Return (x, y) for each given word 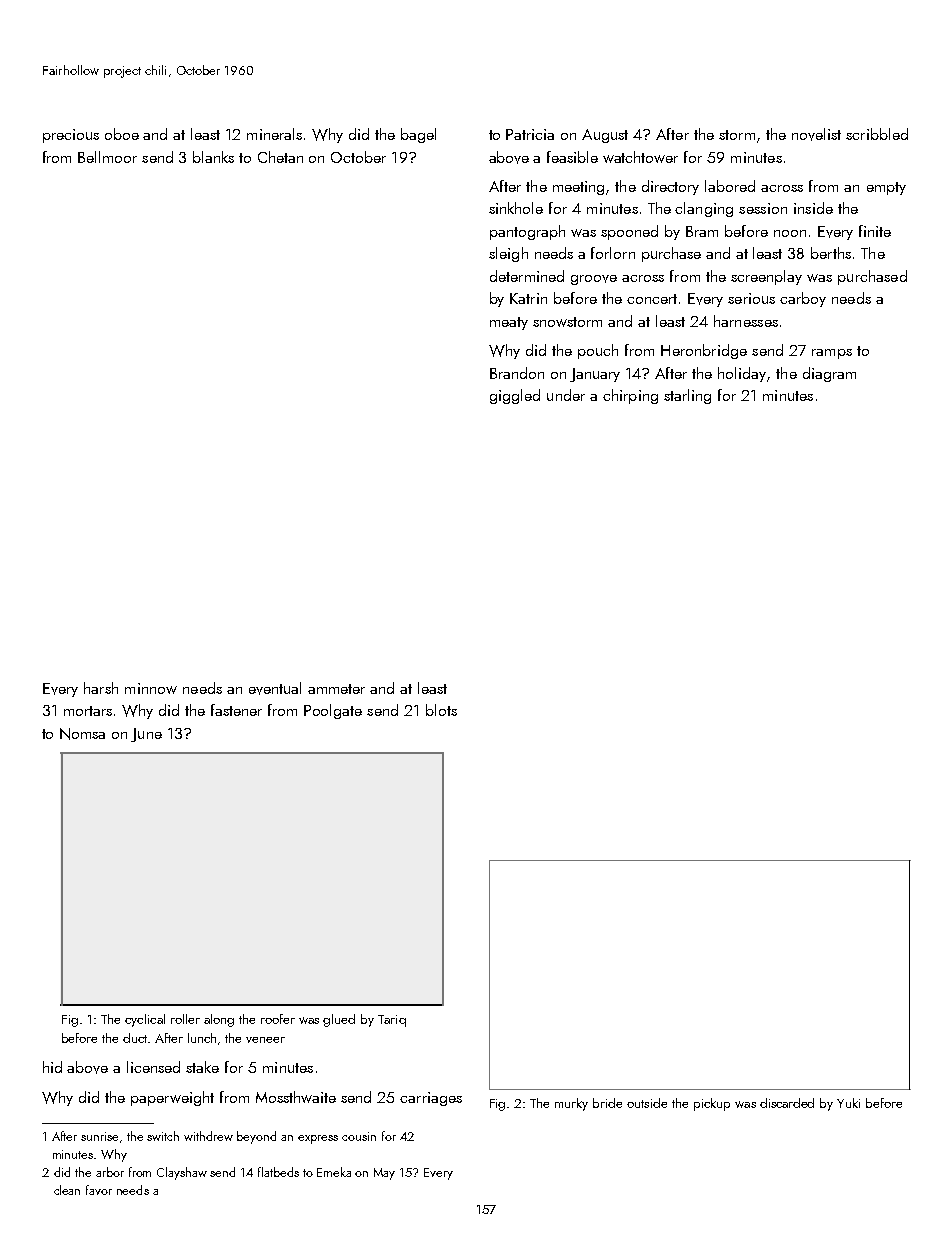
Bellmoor (107, 157)
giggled (515, 396)
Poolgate (333, 711)
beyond (256, 1137)
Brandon (517, 373)
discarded (787, 1103)
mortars (88, 711)
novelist (816, 134)
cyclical (145, 1020)
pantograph (527, 232)
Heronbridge (704, 351)
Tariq (392, 1021)
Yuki (848, 1103)
